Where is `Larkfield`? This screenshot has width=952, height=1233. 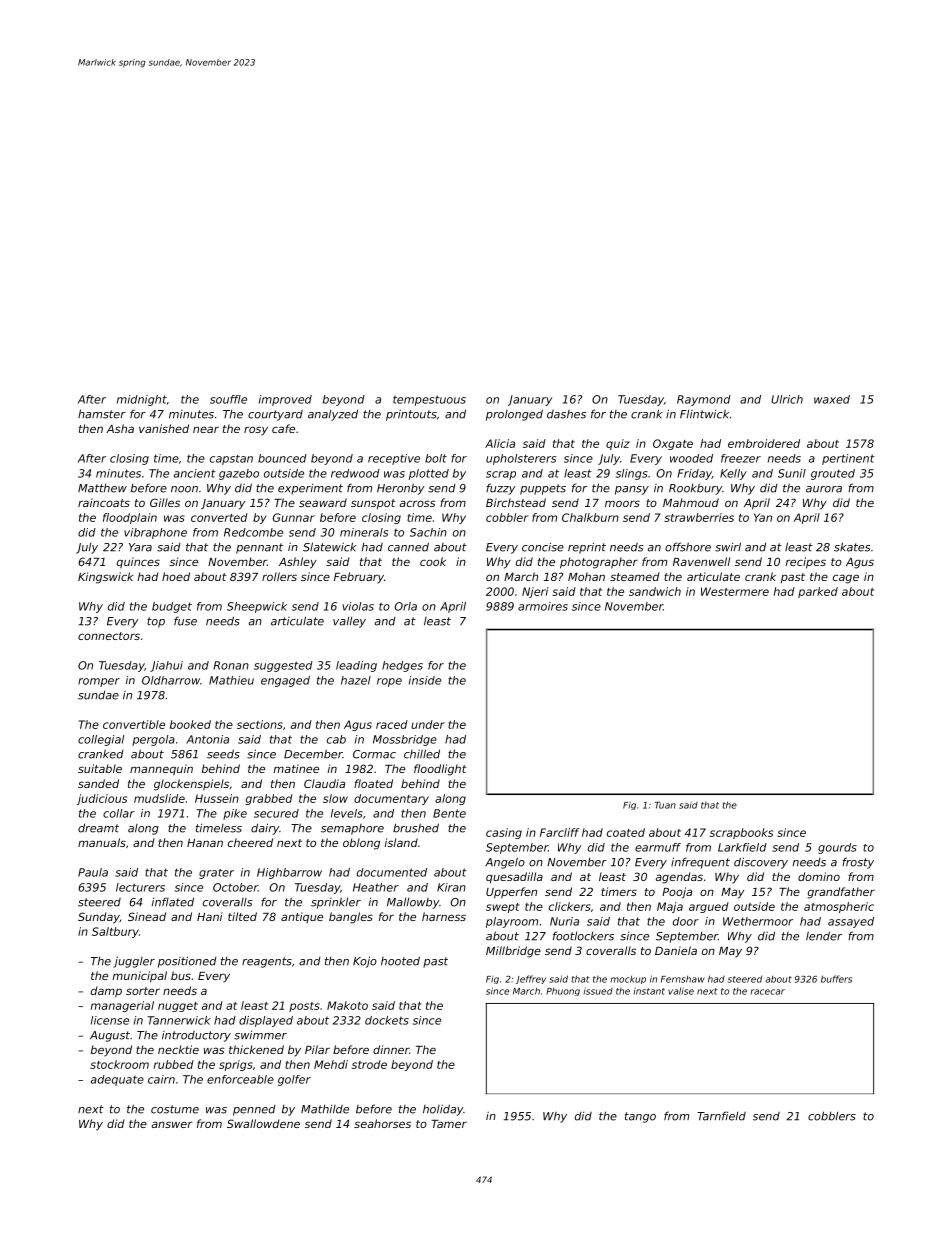 Larkfield is located at coordinates (742, 847).
